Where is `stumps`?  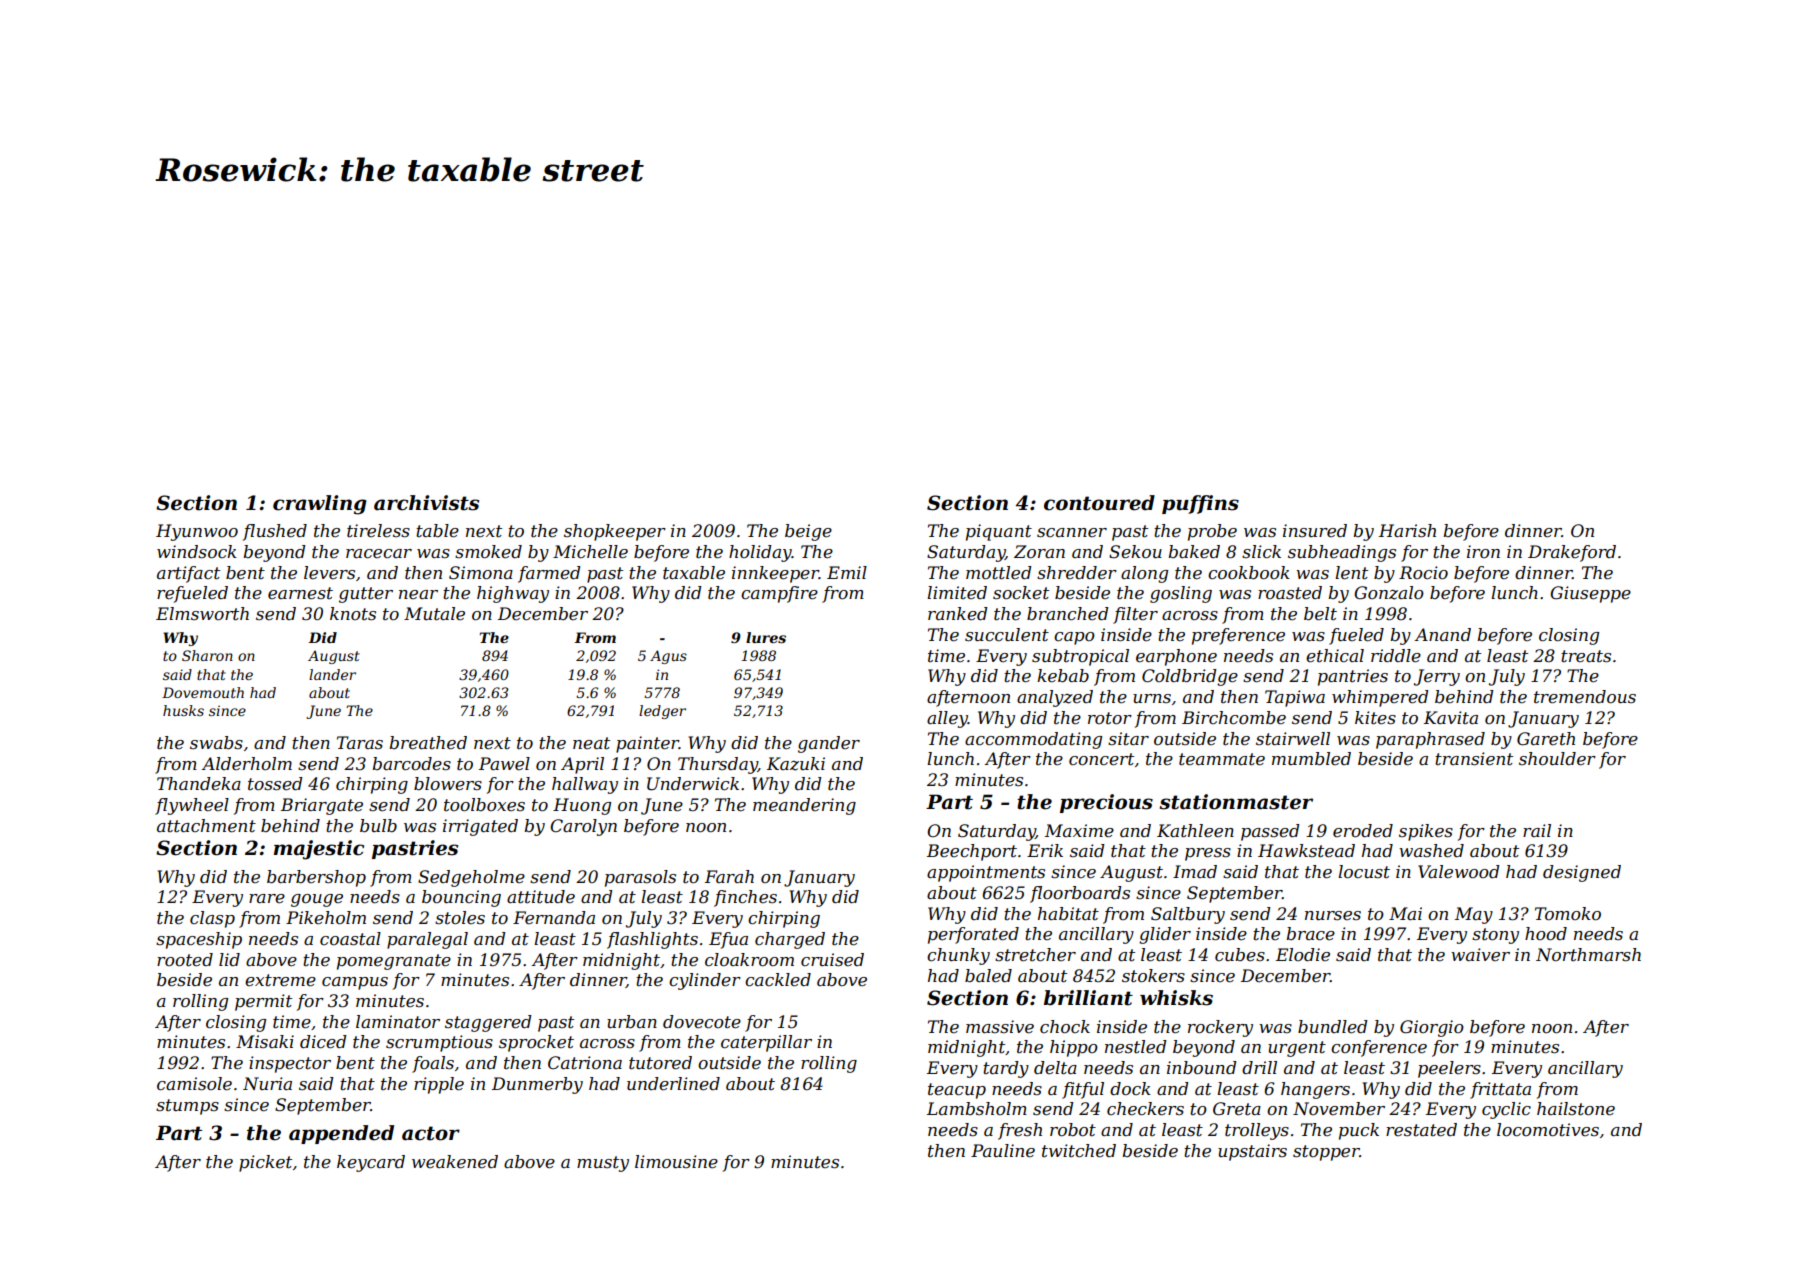 stumps is located at coordinates (187, 1107).
